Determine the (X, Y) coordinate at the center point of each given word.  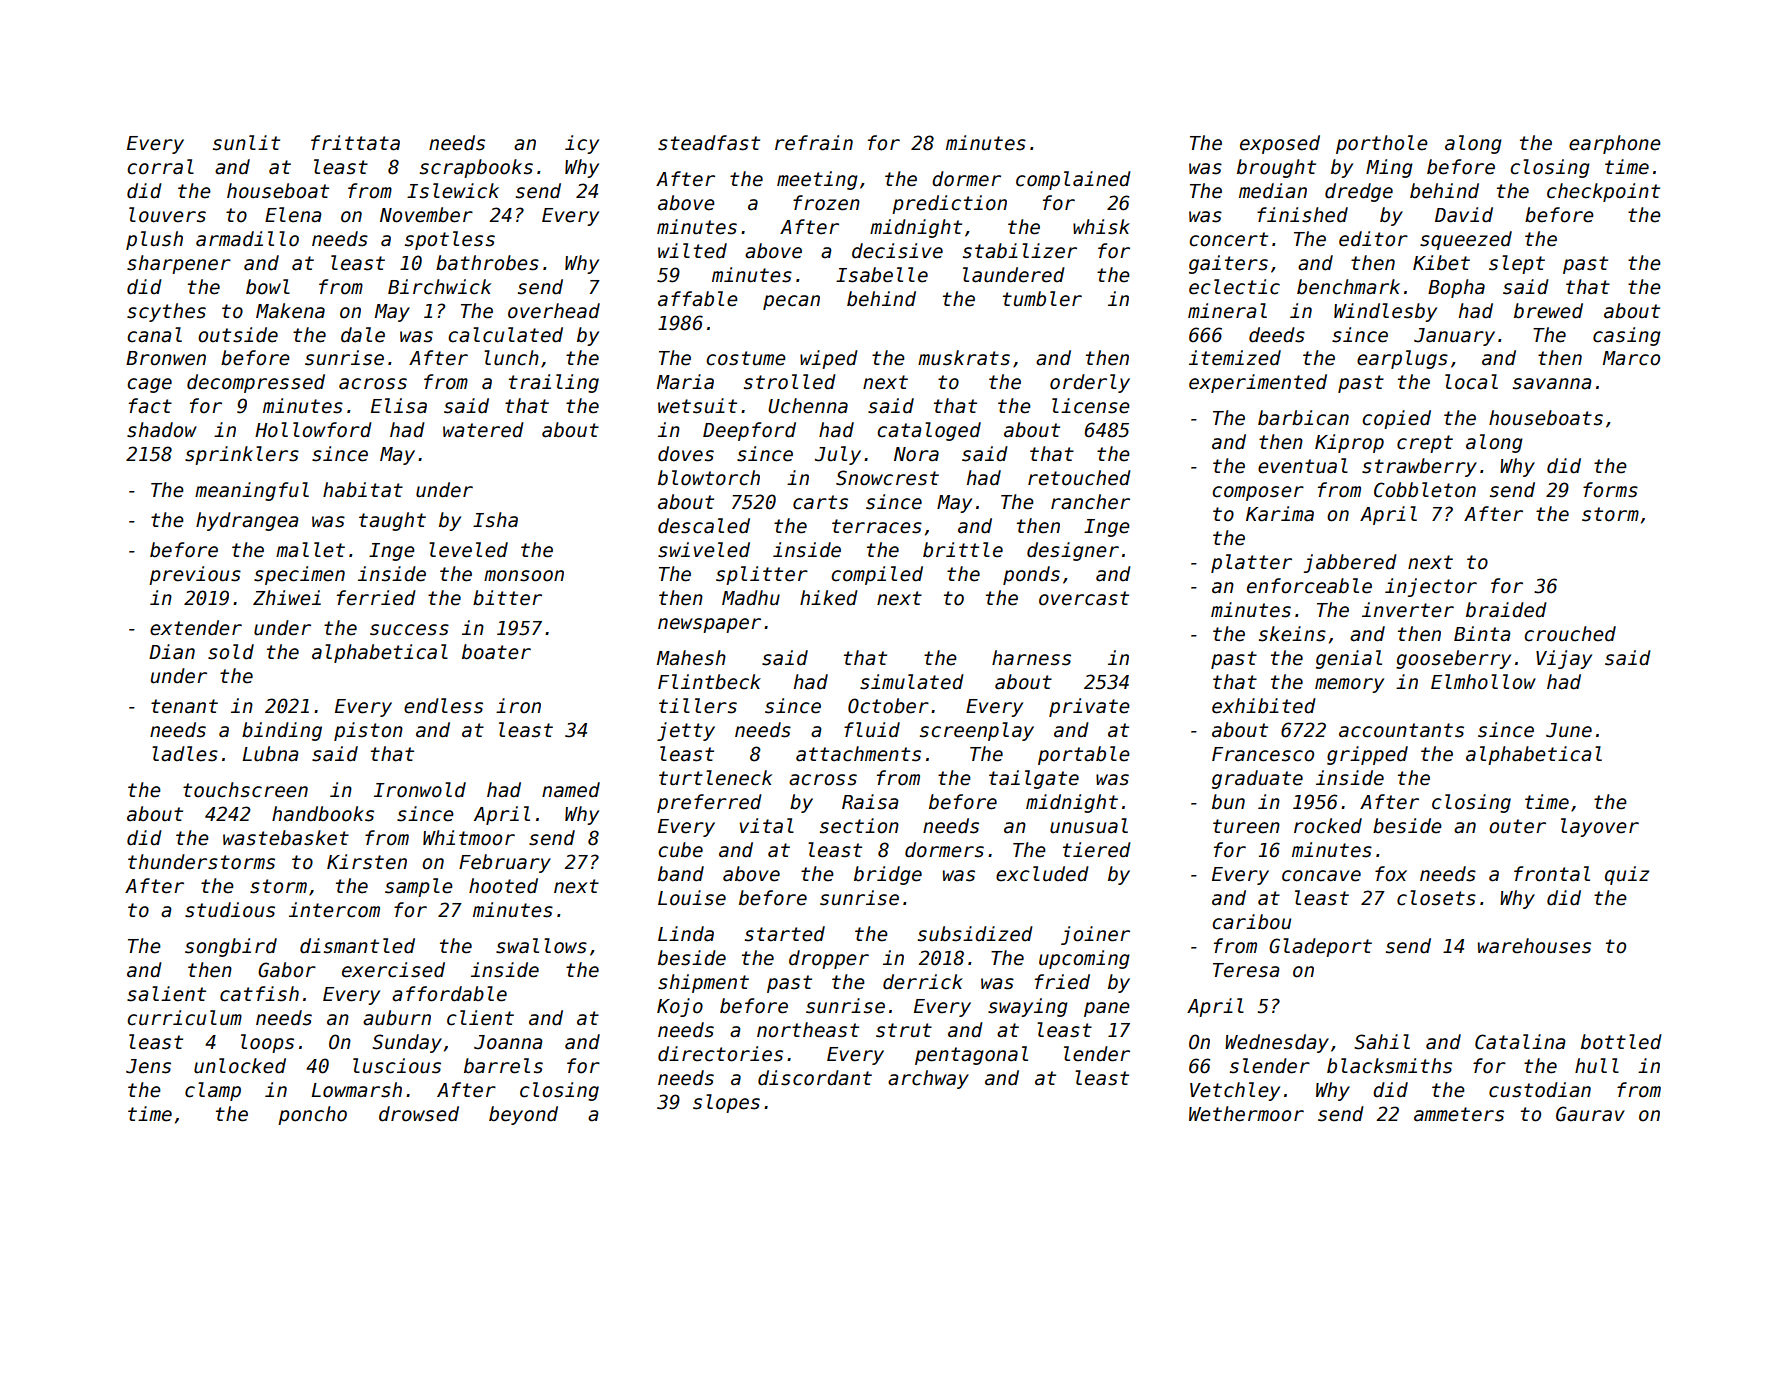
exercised (393, 970)
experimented (1258, 383)
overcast (1084, 598)
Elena (293, 215)
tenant (184, 706)
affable (698, 299)
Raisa (870, 802)
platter (1251, 563)
